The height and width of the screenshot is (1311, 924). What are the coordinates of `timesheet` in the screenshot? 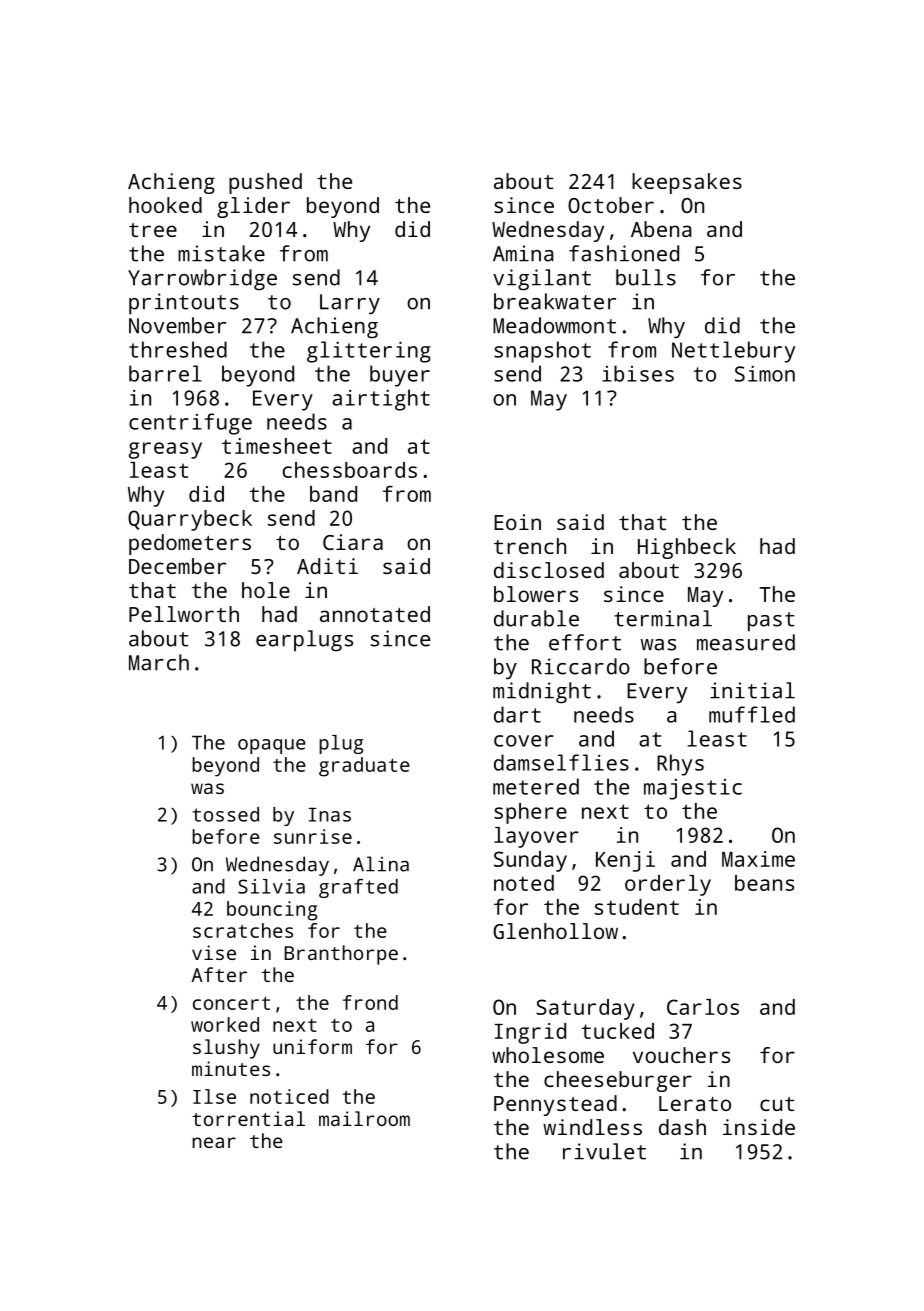 It's located at (277, 446).
